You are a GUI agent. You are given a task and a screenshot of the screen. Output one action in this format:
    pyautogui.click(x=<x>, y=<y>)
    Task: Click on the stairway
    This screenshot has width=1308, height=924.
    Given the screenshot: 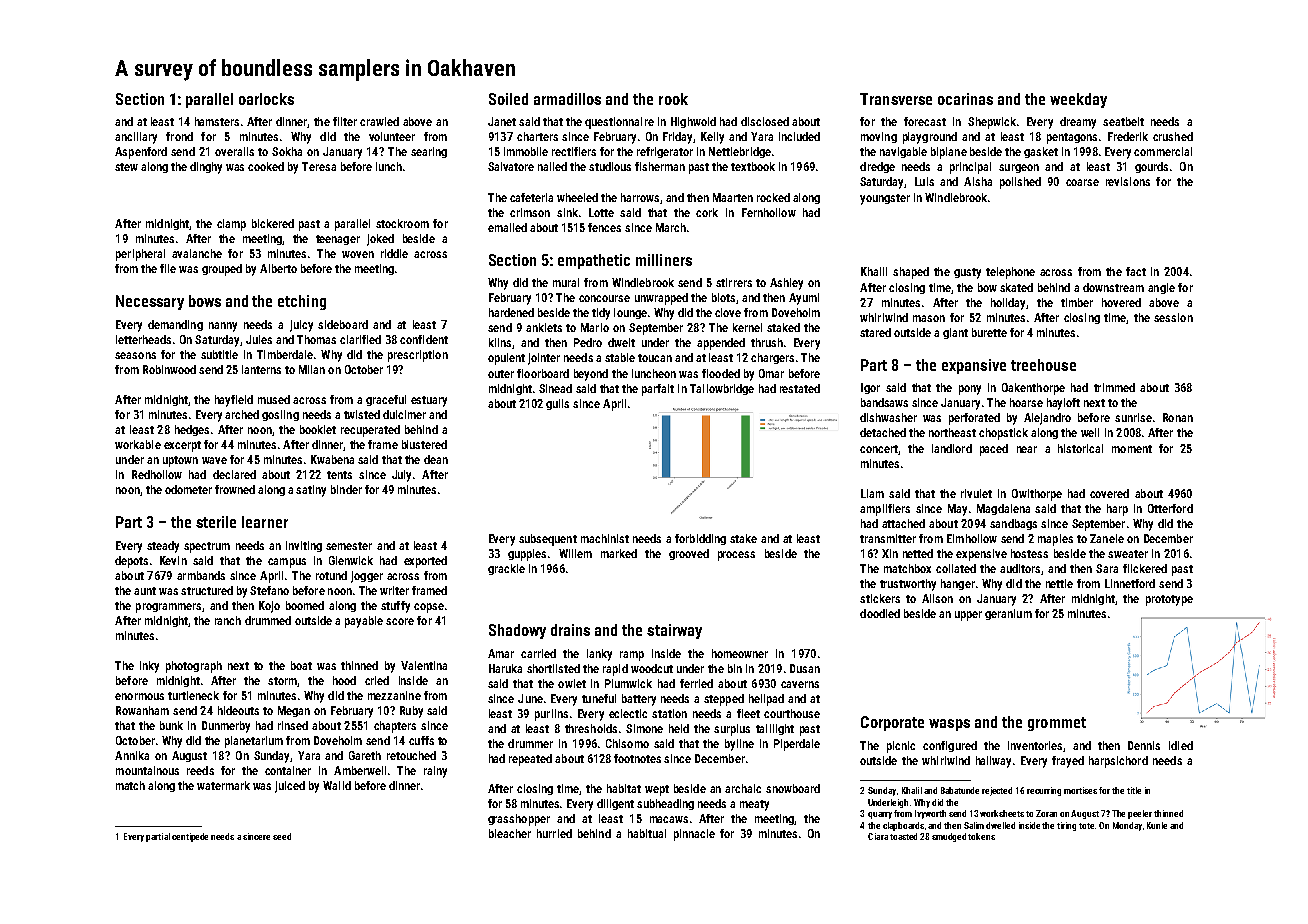 What is the action you would take?
    pyautogui.click(x=674, y=631)
